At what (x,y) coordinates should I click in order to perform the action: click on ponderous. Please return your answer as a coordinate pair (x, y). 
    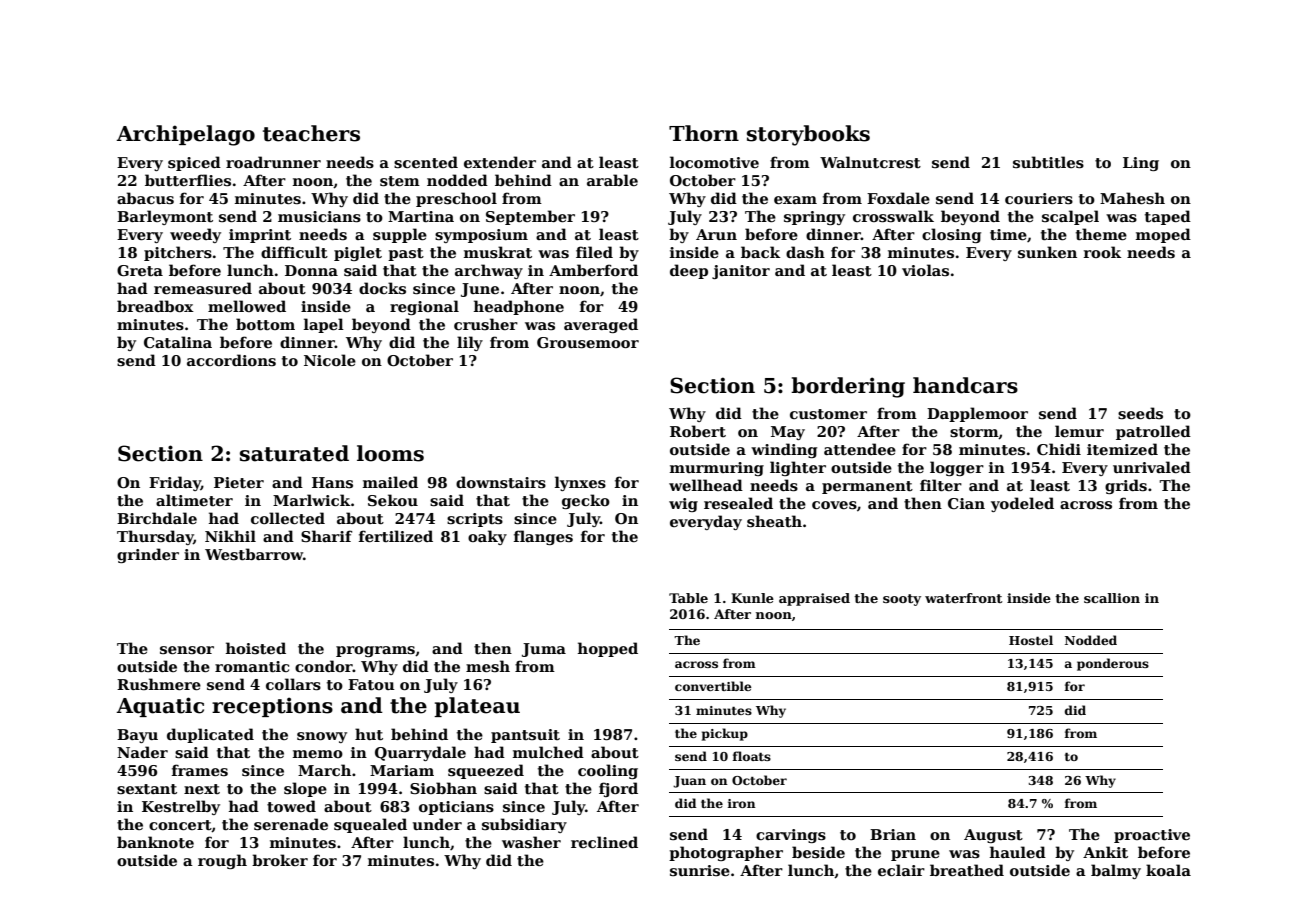
    Looking at the image, I should click on (1113, 664).
